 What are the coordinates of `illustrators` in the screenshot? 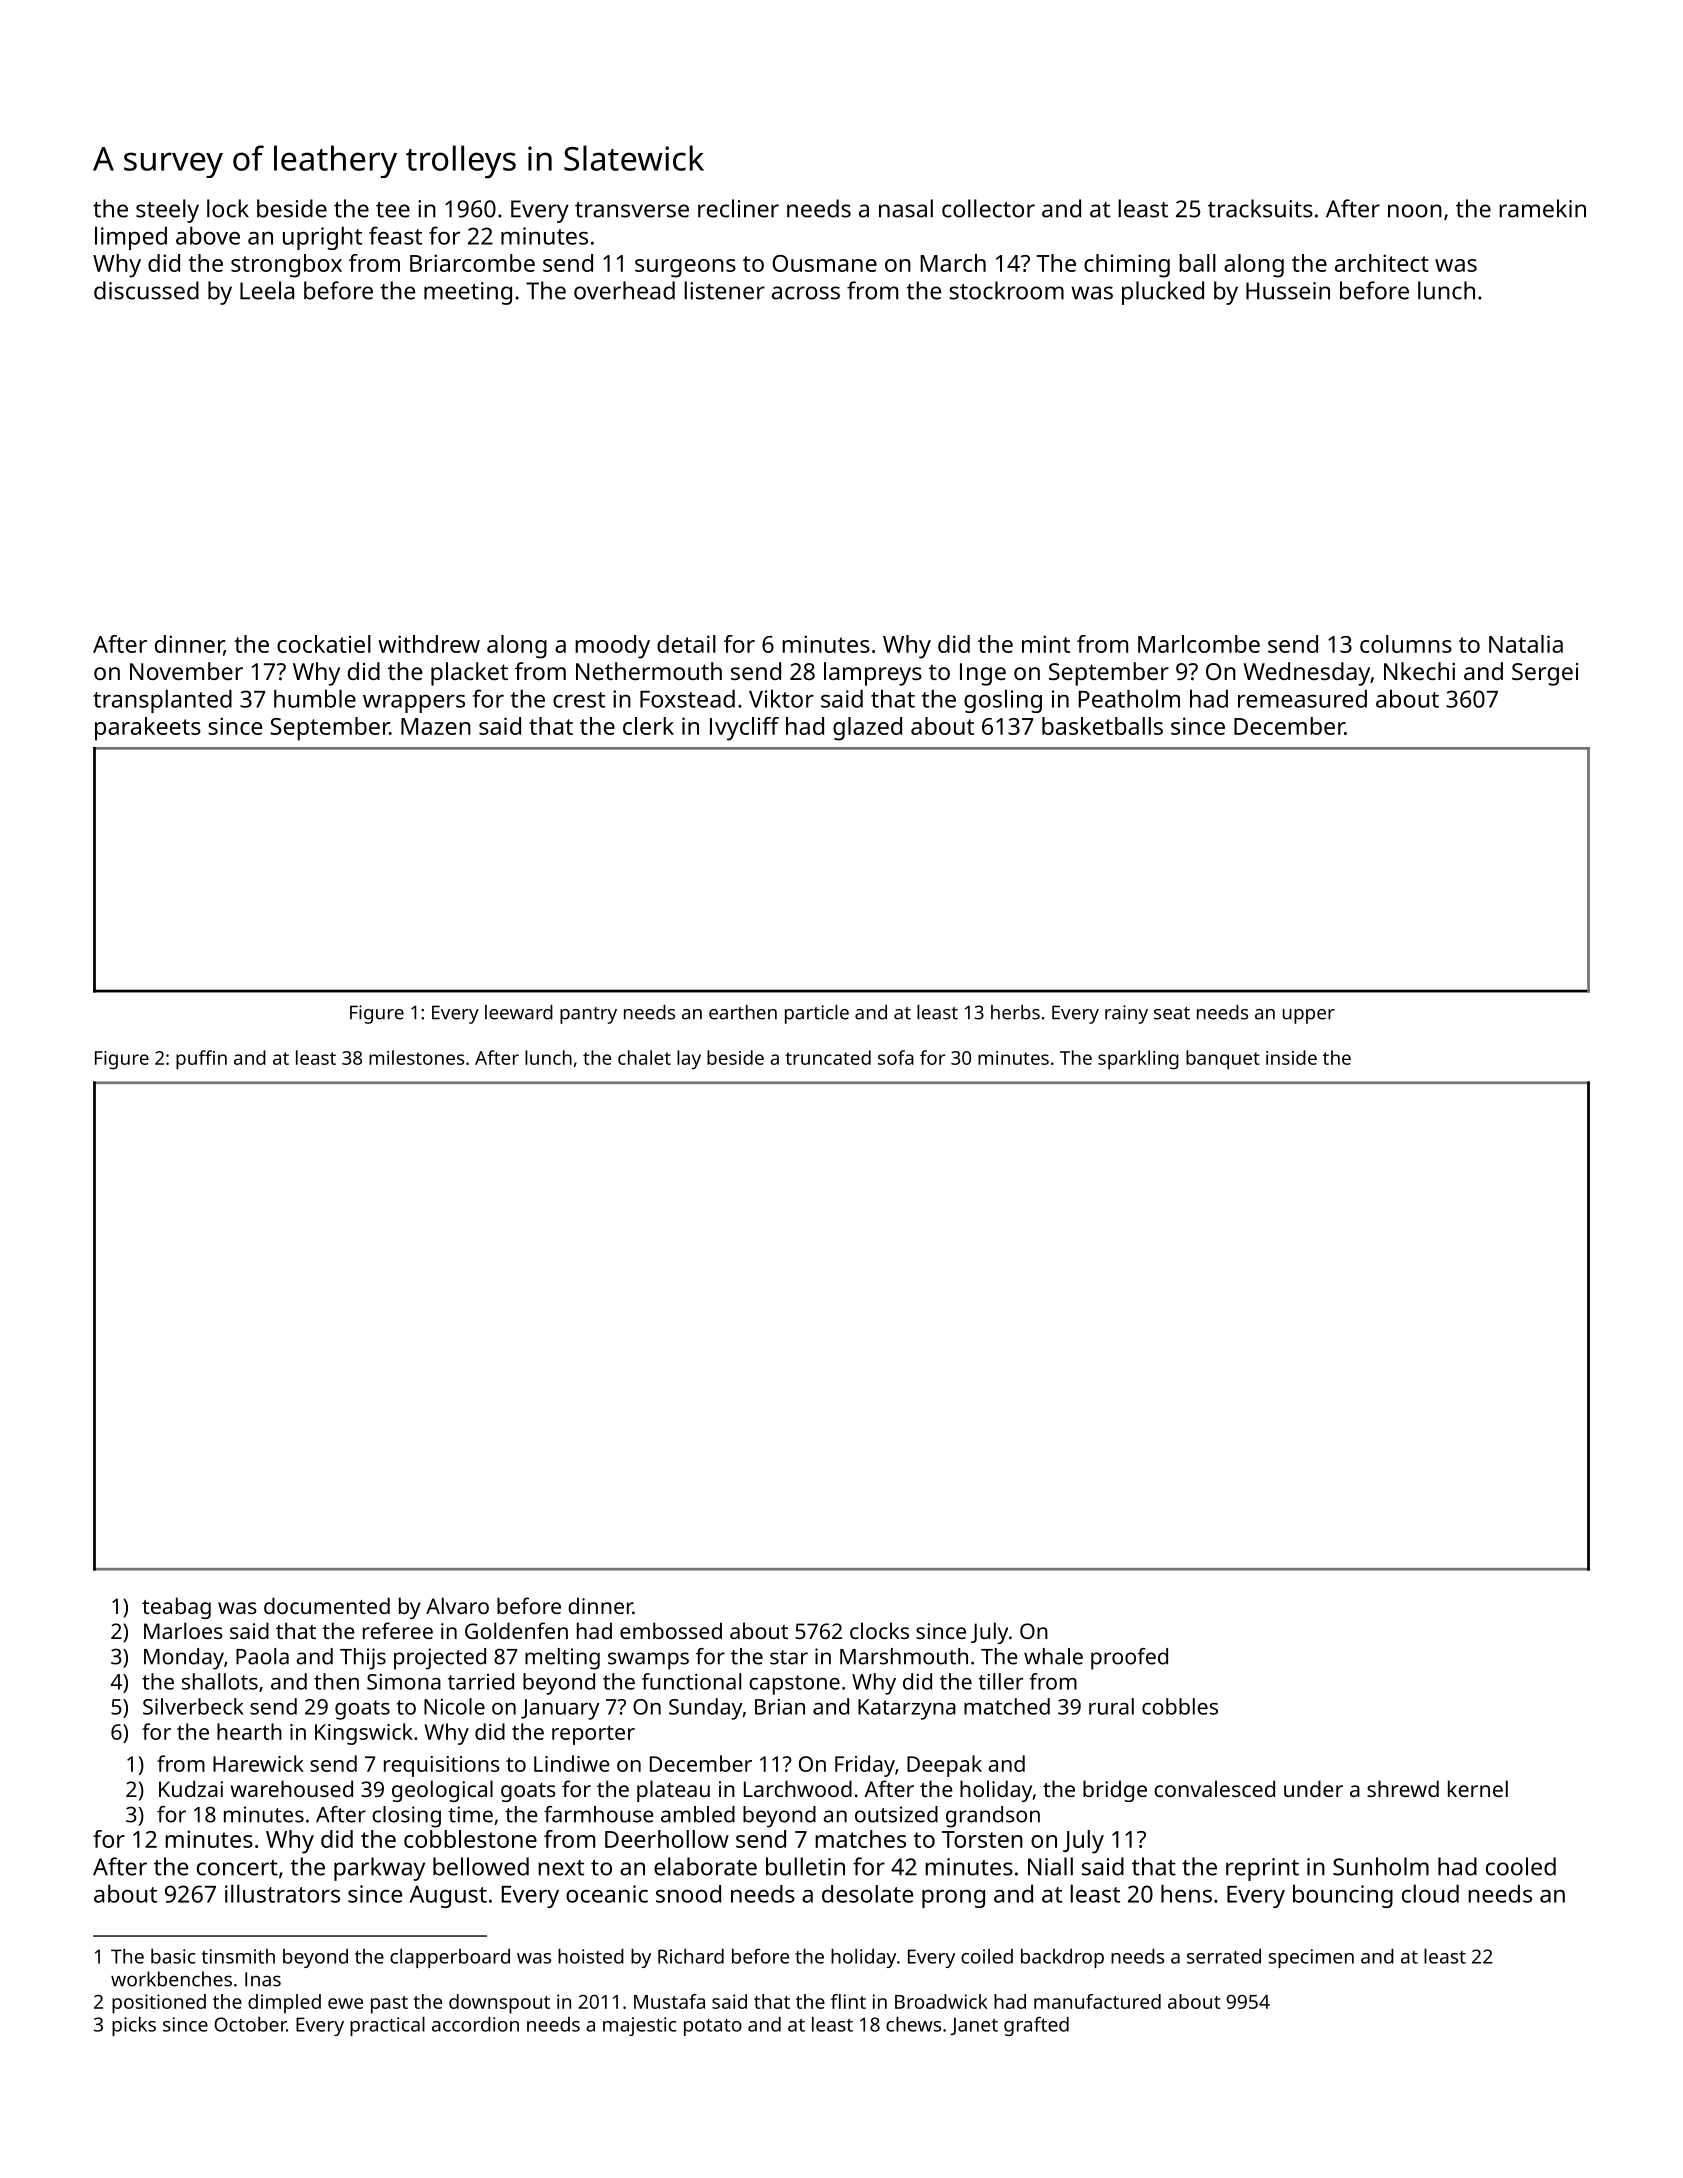 It's located at (282, 1893).
